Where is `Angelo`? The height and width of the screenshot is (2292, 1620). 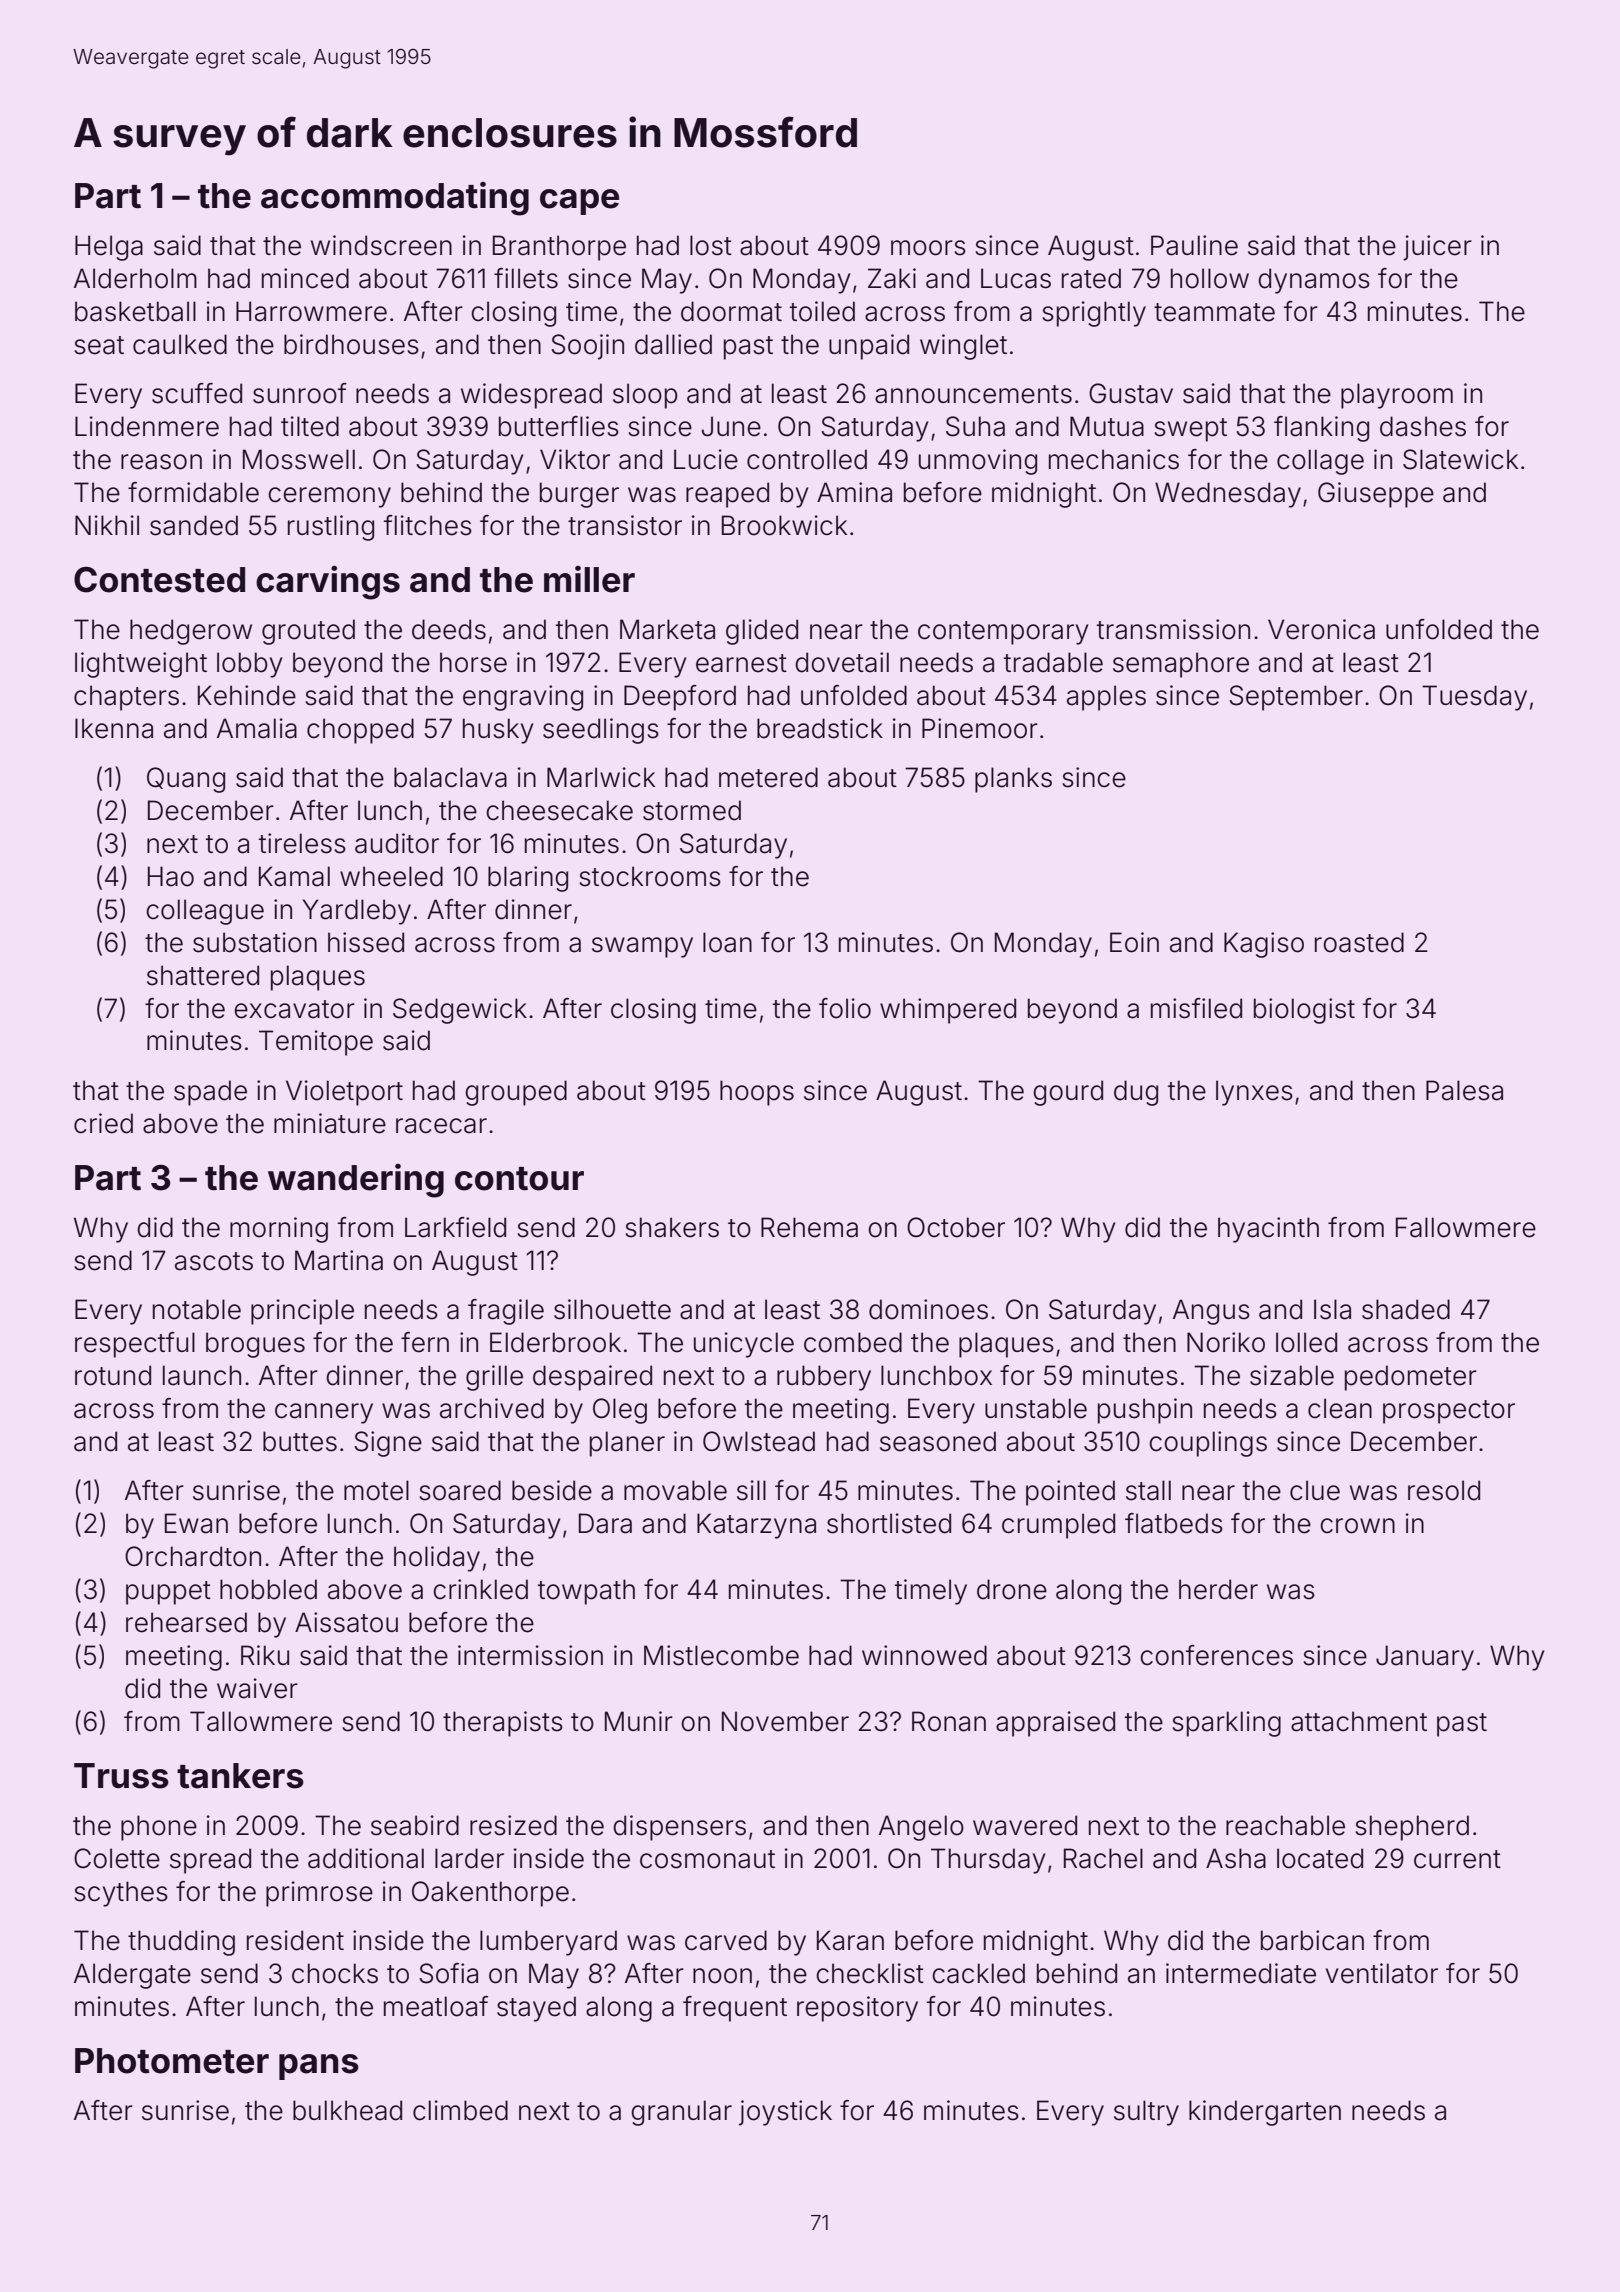 Angelo is located at coordinates (921, 1828).
